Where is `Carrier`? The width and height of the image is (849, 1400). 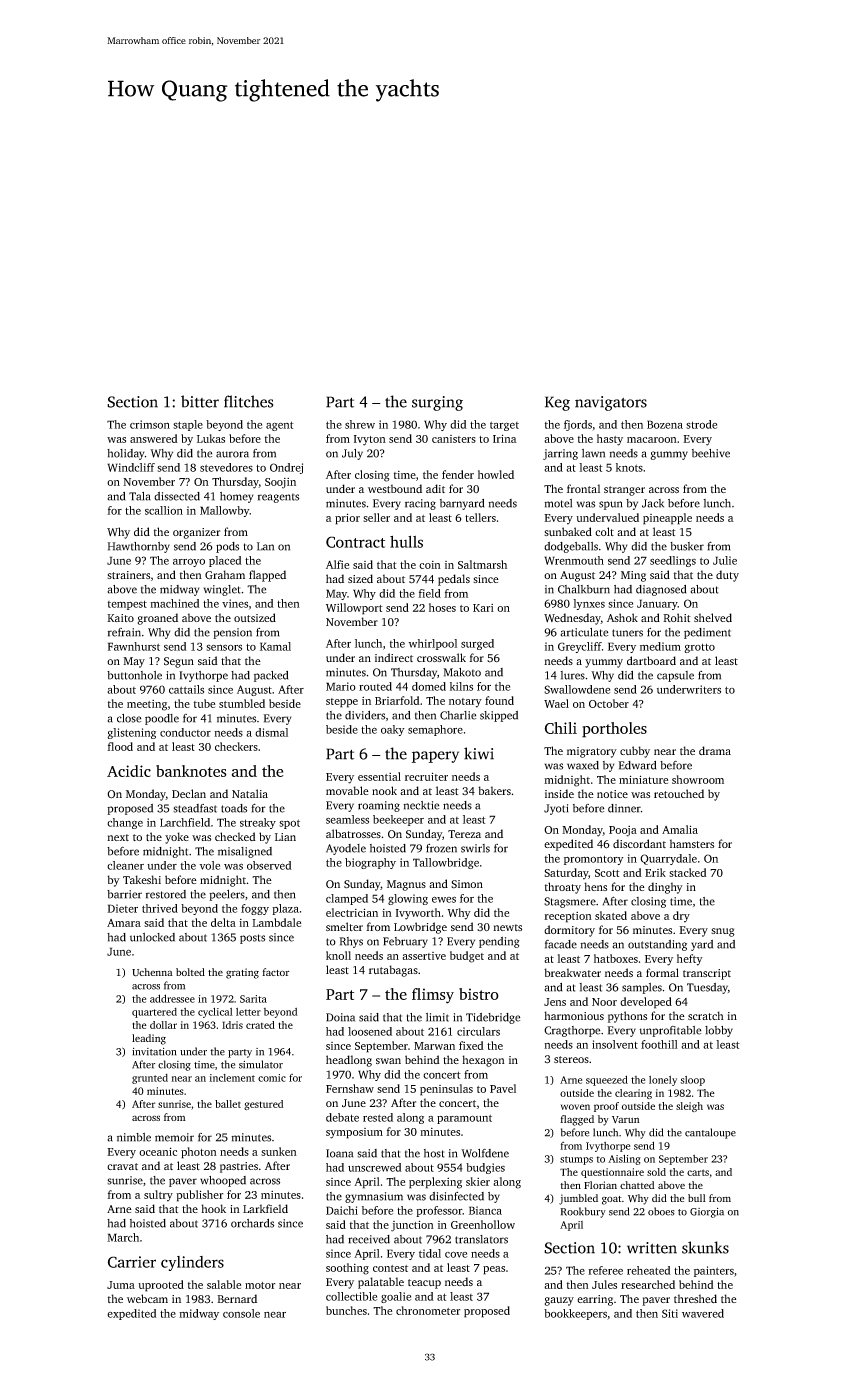
Carrier is located at coordinates (132, 1262).
